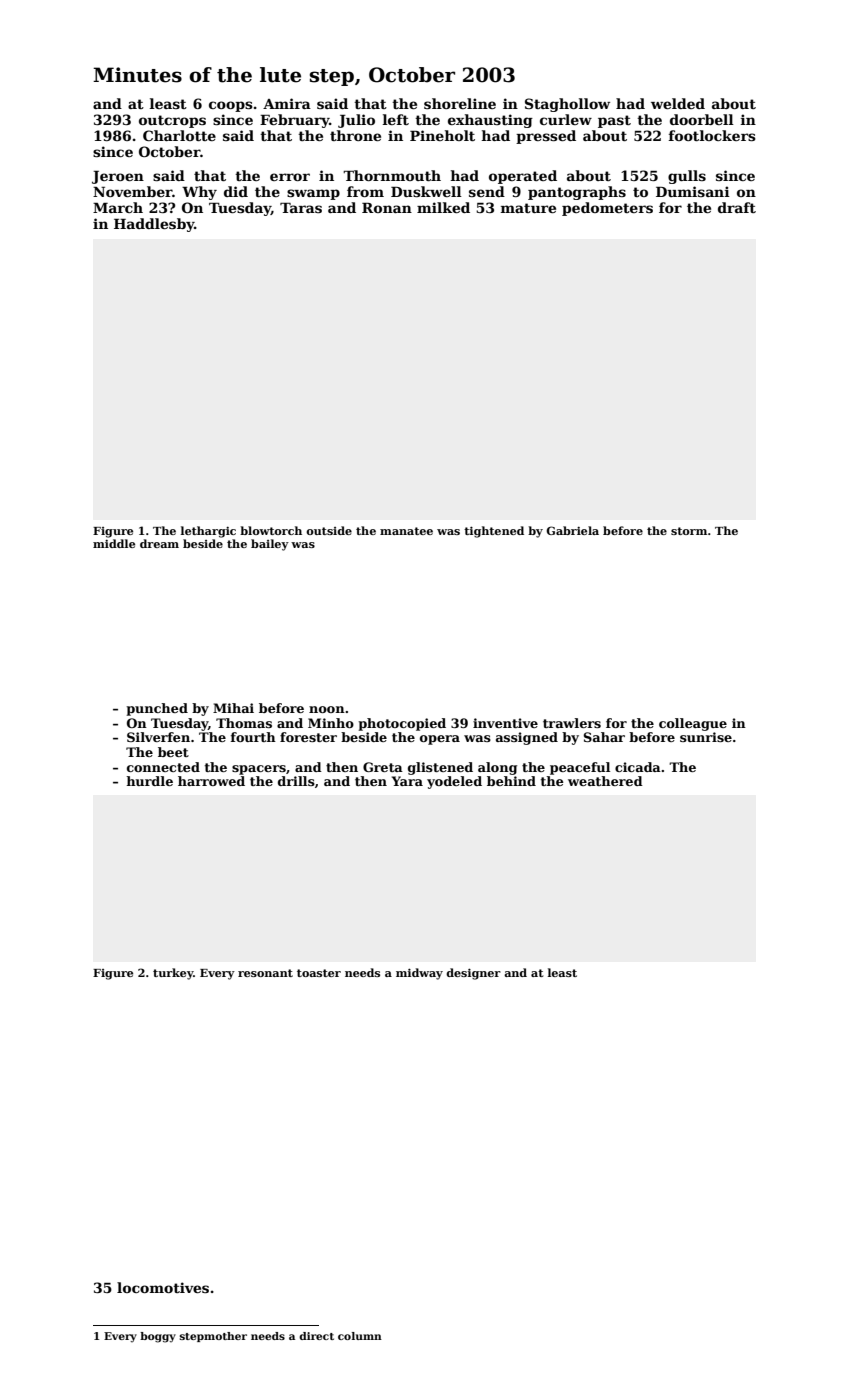 This document has width=849, height=1400. Describe the element at coordinates (572, 530) in the document. I see `Gabriela` at that location.
